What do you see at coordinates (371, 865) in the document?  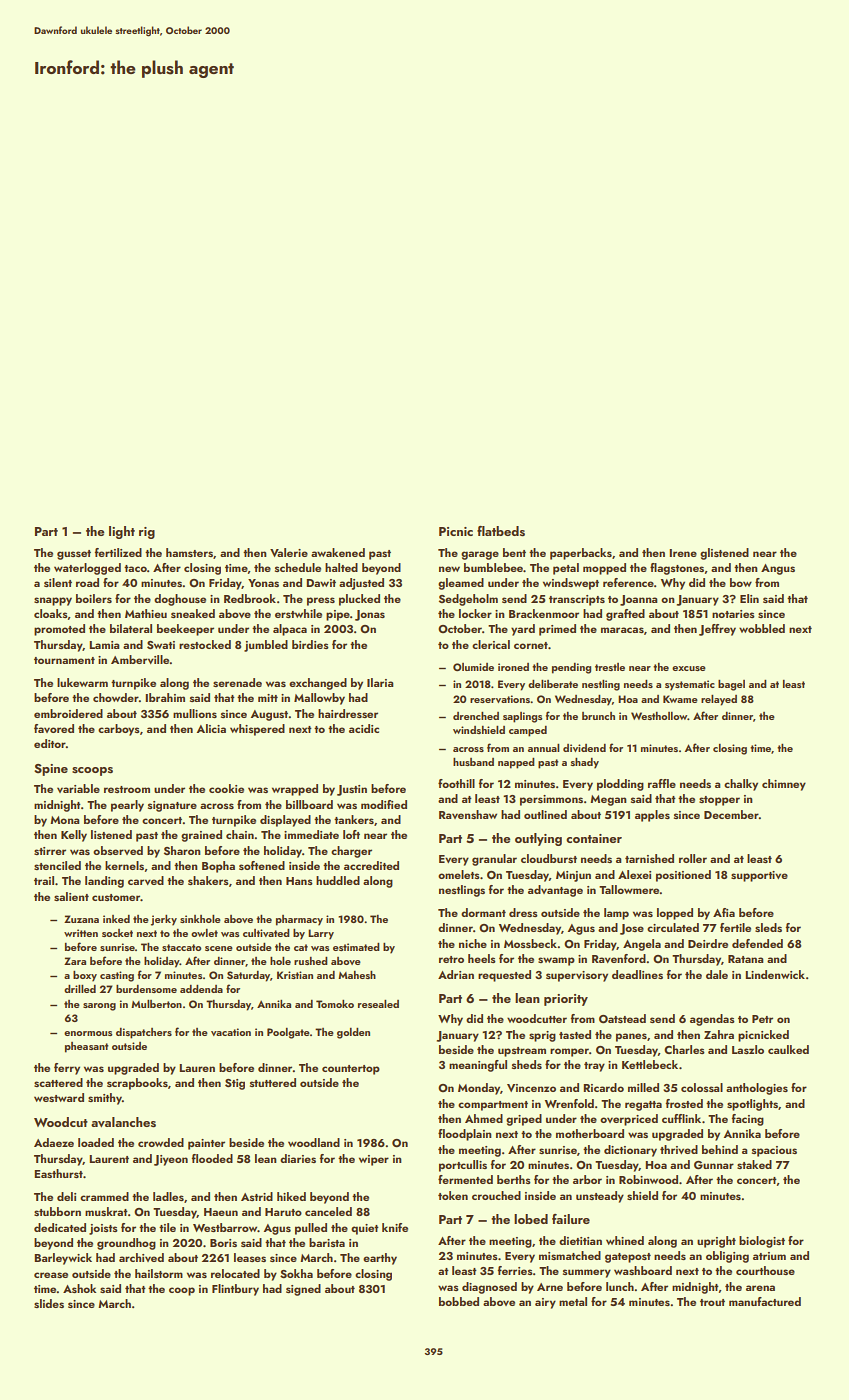 I see `accredited` at bounding box center [371, 865].
